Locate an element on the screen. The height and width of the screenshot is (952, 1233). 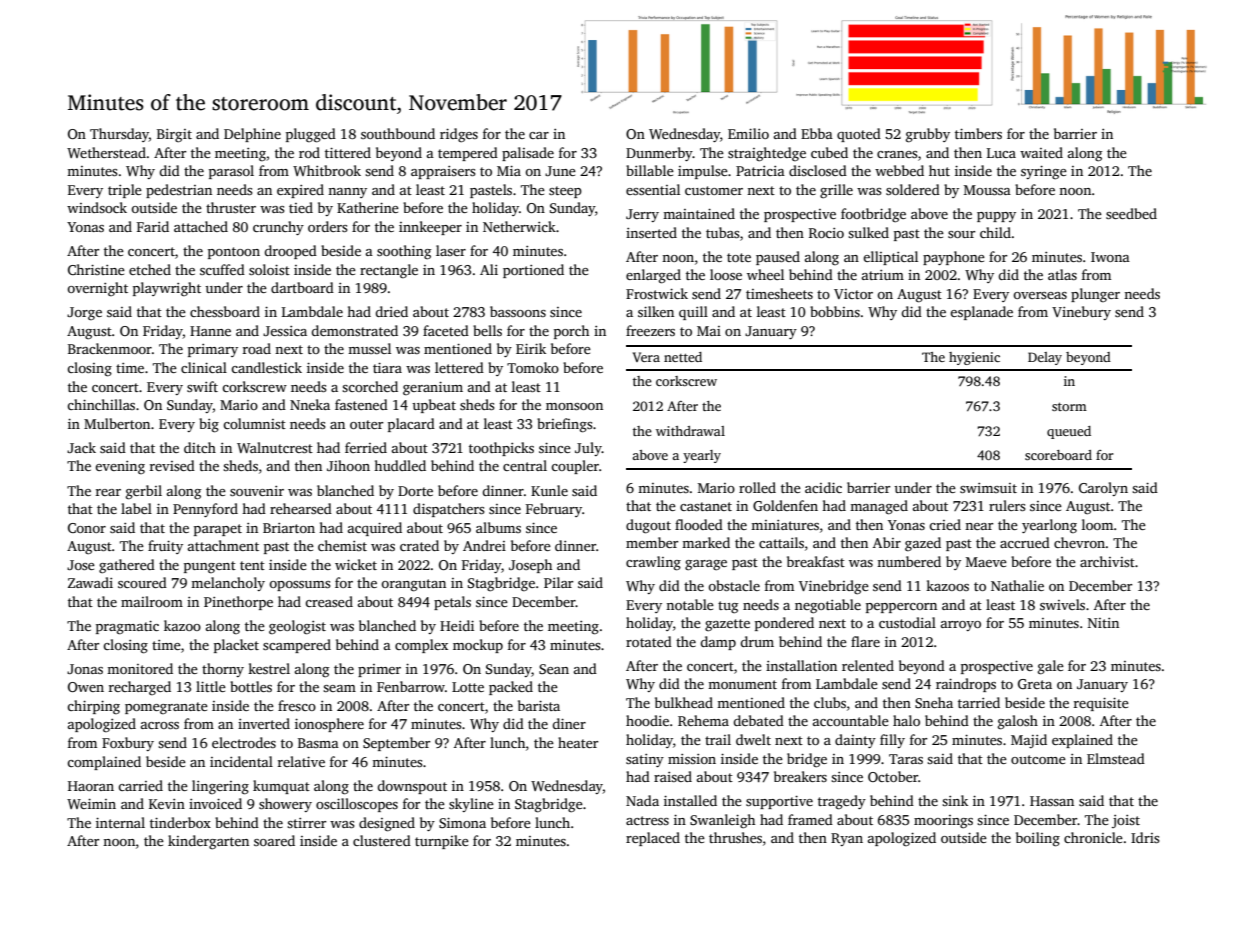
grubby is located at coordinates (928, 135).
